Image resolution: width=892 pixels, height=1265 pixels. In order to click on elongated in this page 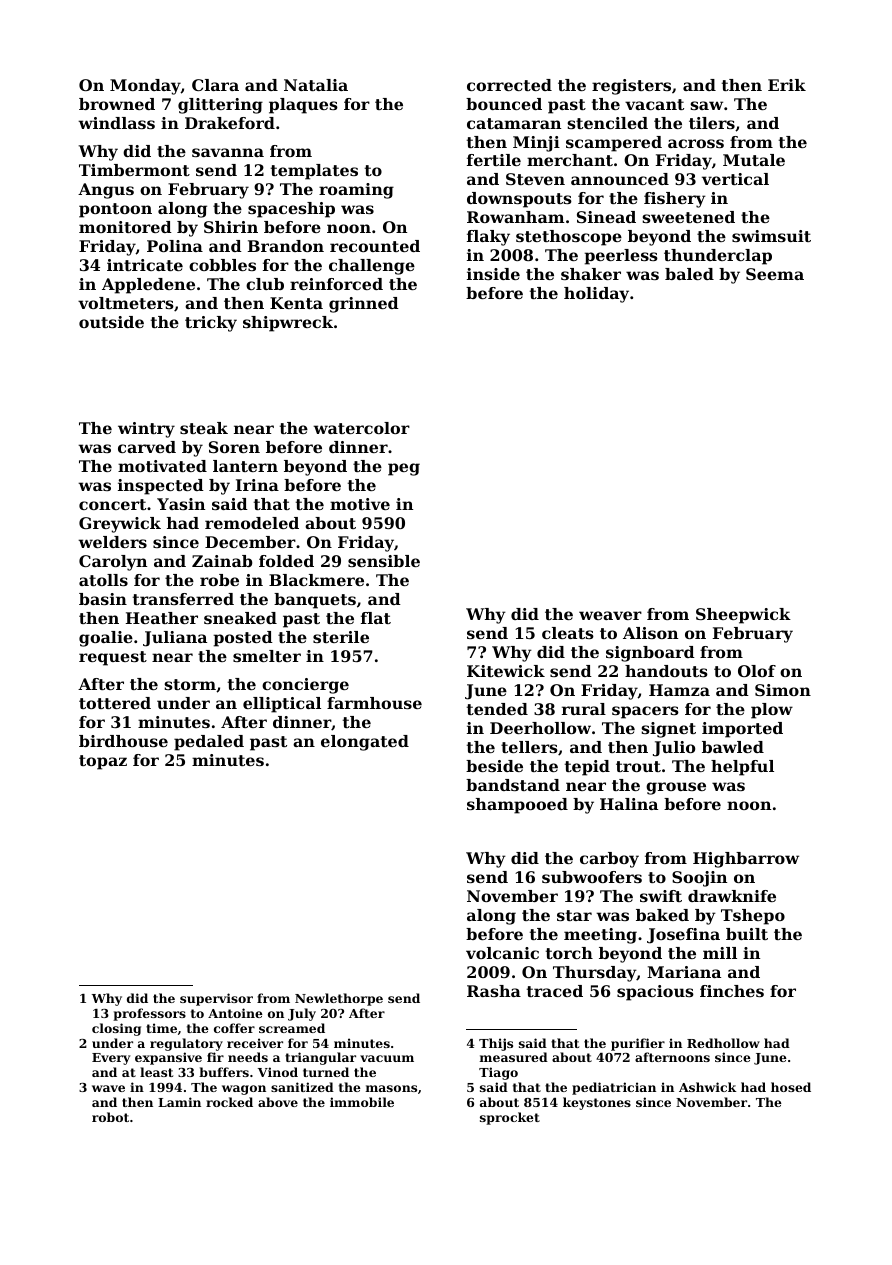, I will do `click(365, 743)`.
